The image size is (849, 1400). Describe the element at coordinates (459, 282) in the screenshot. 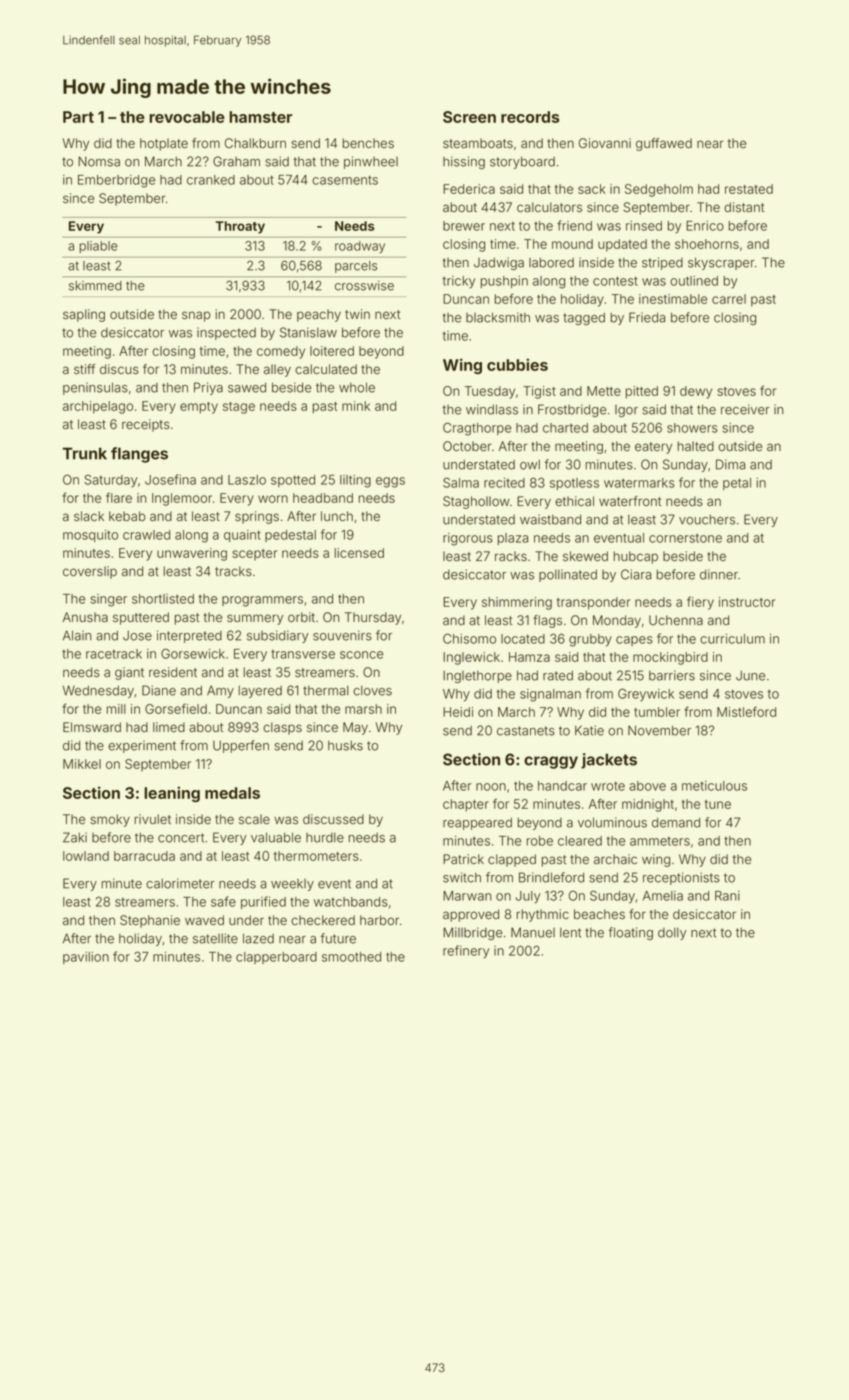

I see `tricky` at that location.
